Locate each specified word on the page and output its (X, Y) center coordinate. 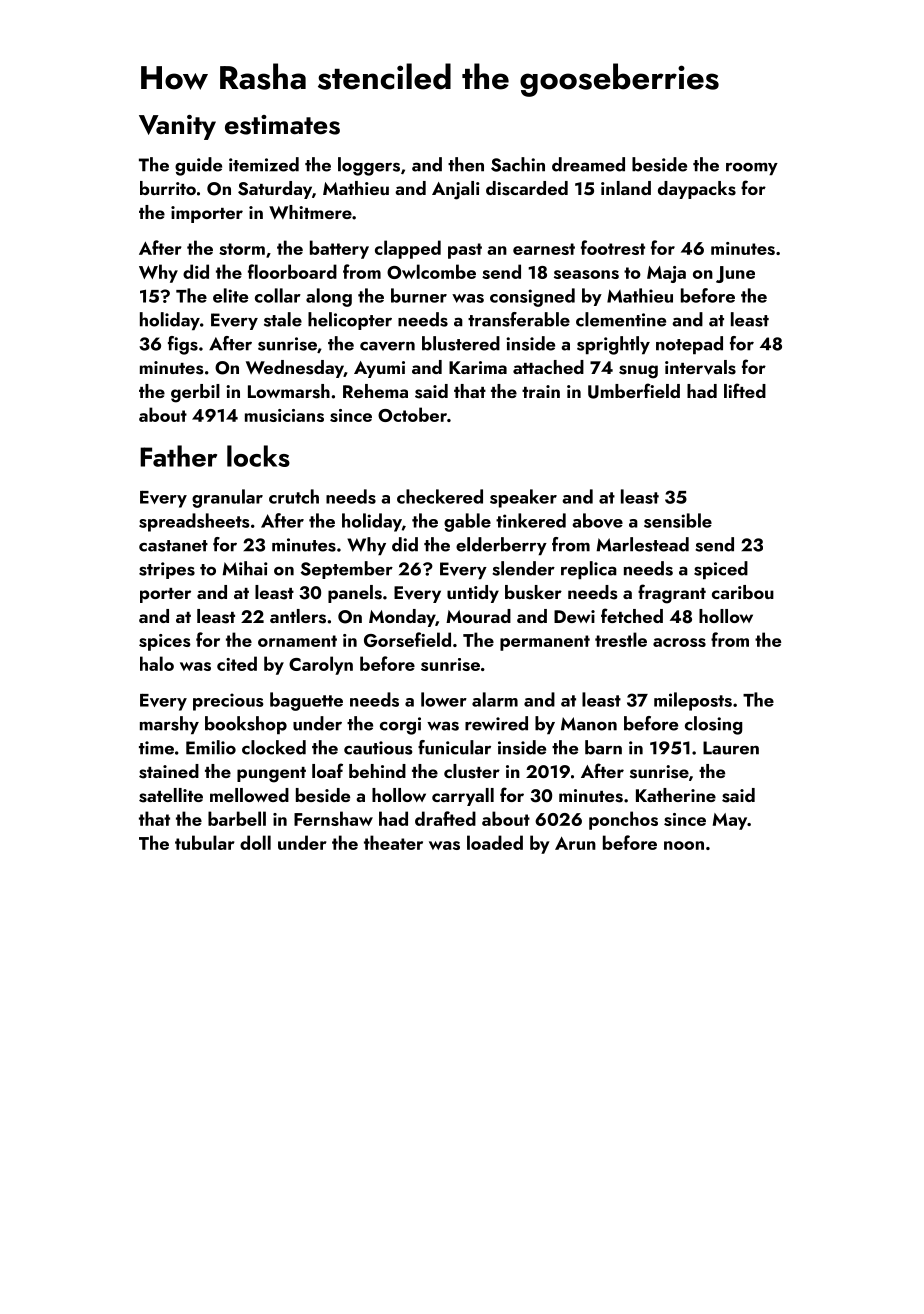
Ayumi (379, 369)
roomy (752, 168)
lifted (745, 390)
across (679, 642)
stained (169, 771)
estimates (282, 125)
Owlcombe (431, 271)
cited (237, 663)
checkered (440, 496)
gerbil (195, 393)
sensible (678, 520)
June (735, 274)
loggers (369, 166)
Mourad (478, 616)
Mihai (245, 568)
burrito (168, 188)
